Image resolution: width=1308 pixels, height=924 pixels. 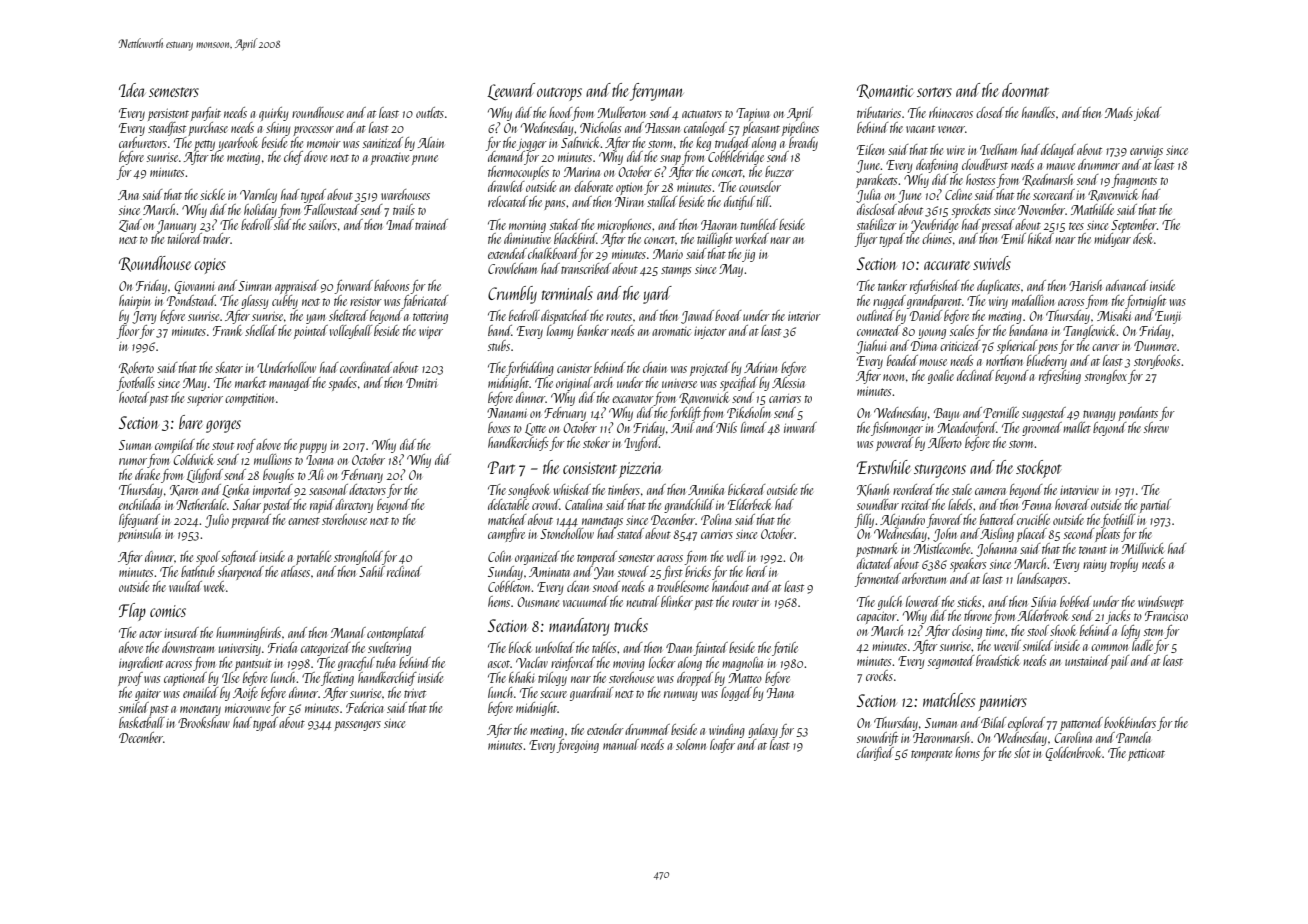 I want to click on capacitor, so click(x=877, y=617).
